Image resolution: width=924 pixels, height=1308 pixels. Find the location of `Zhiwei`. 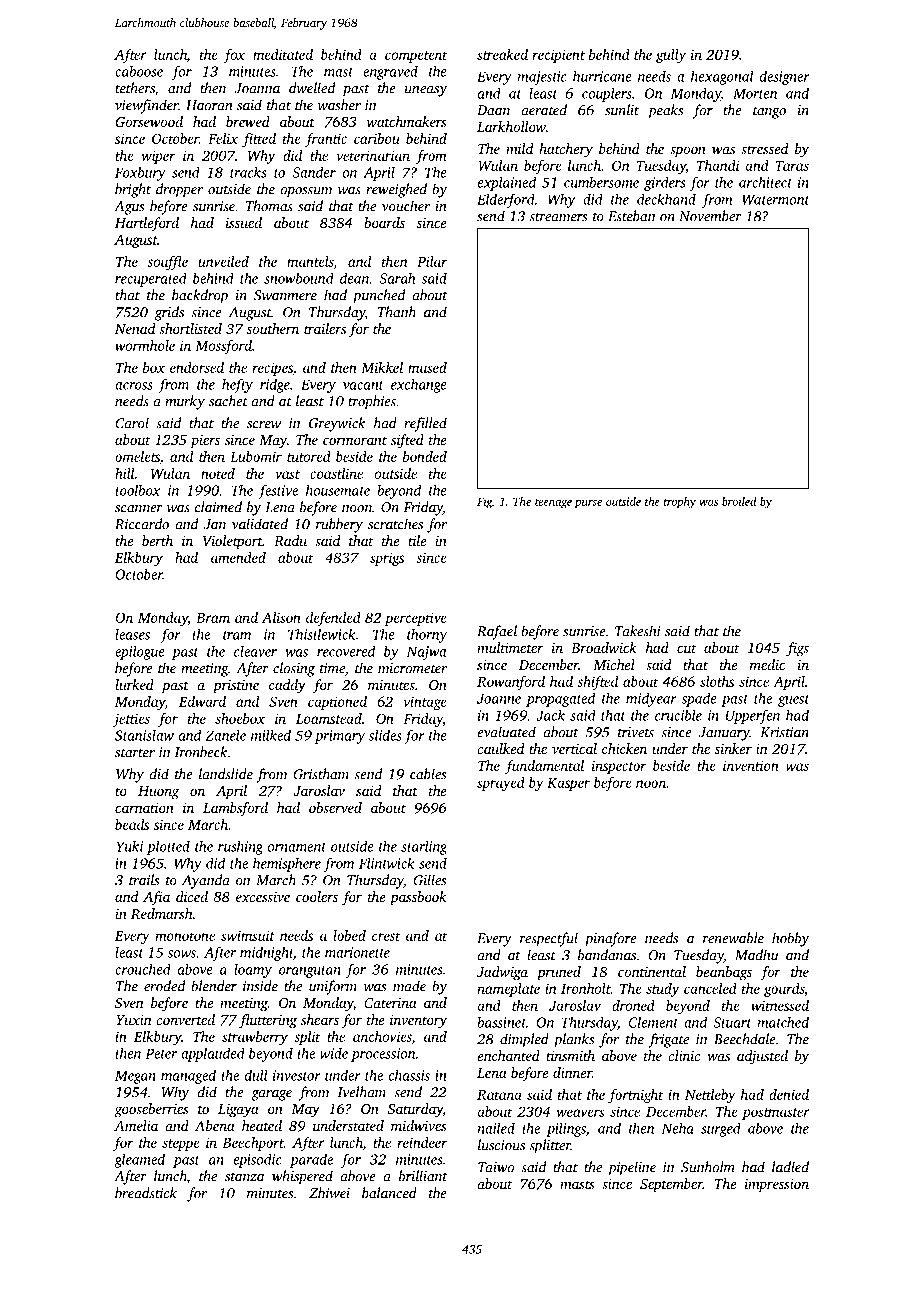

Zhiwei is located at coordinates (329, 1193).
